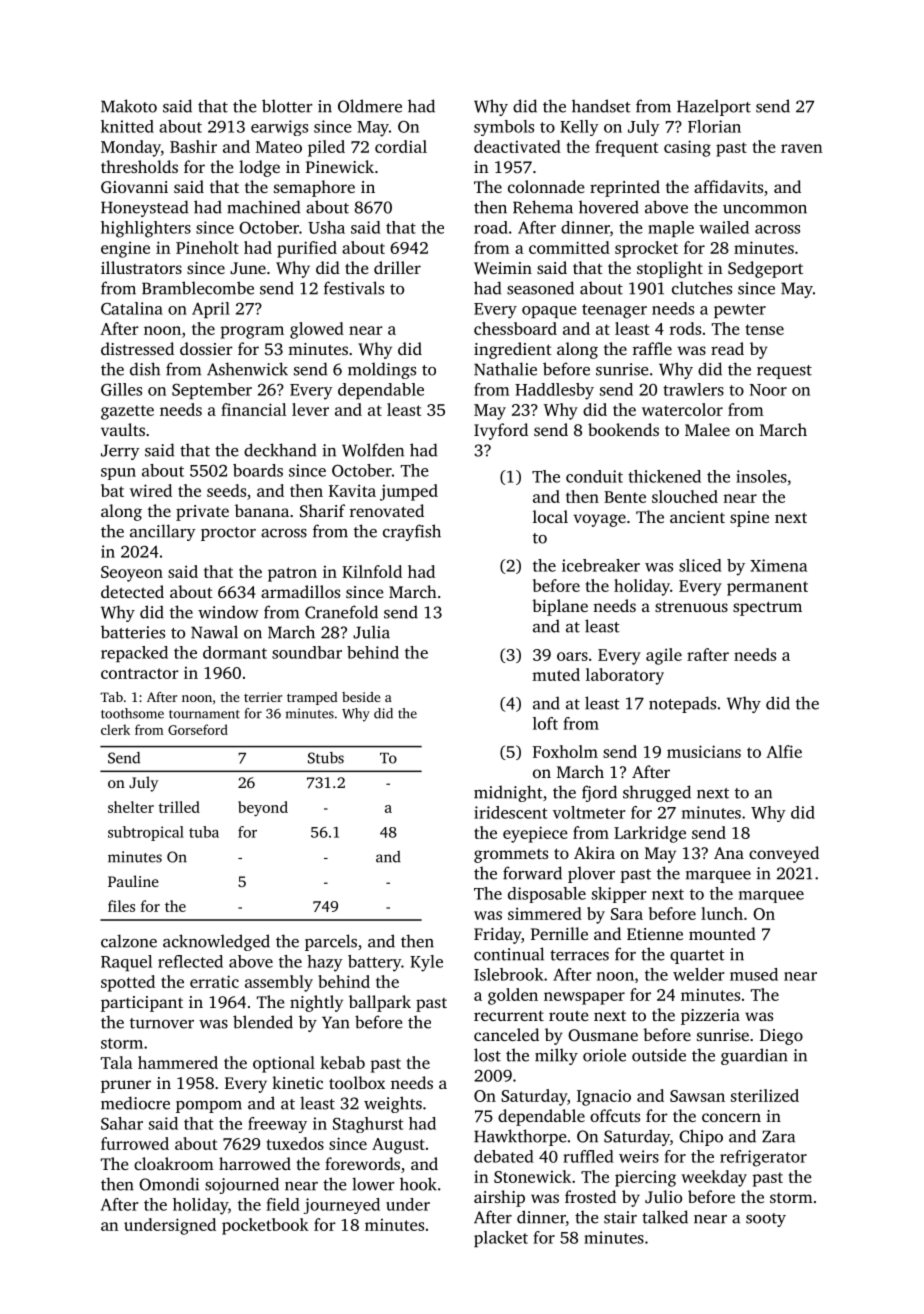 The width and height of the screenshot is (924, 1314). What do you see at coordinates (361, 697) in the screenshot?
I see `beside` at bounding box center [361, 697].
